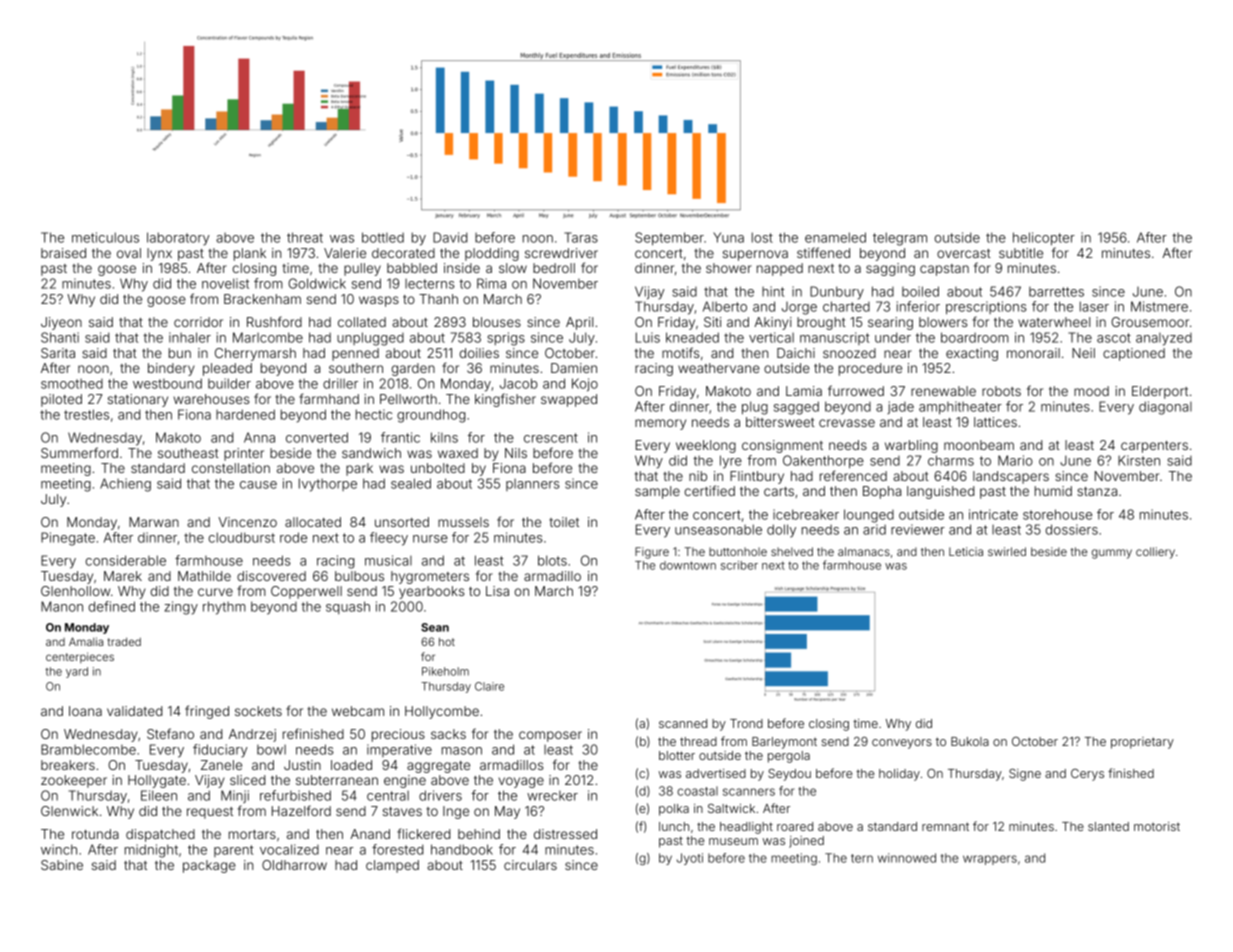  What do you see at coordinates (379, 301) in the page?
I see `wasps` at bounding box center [379, 301].
